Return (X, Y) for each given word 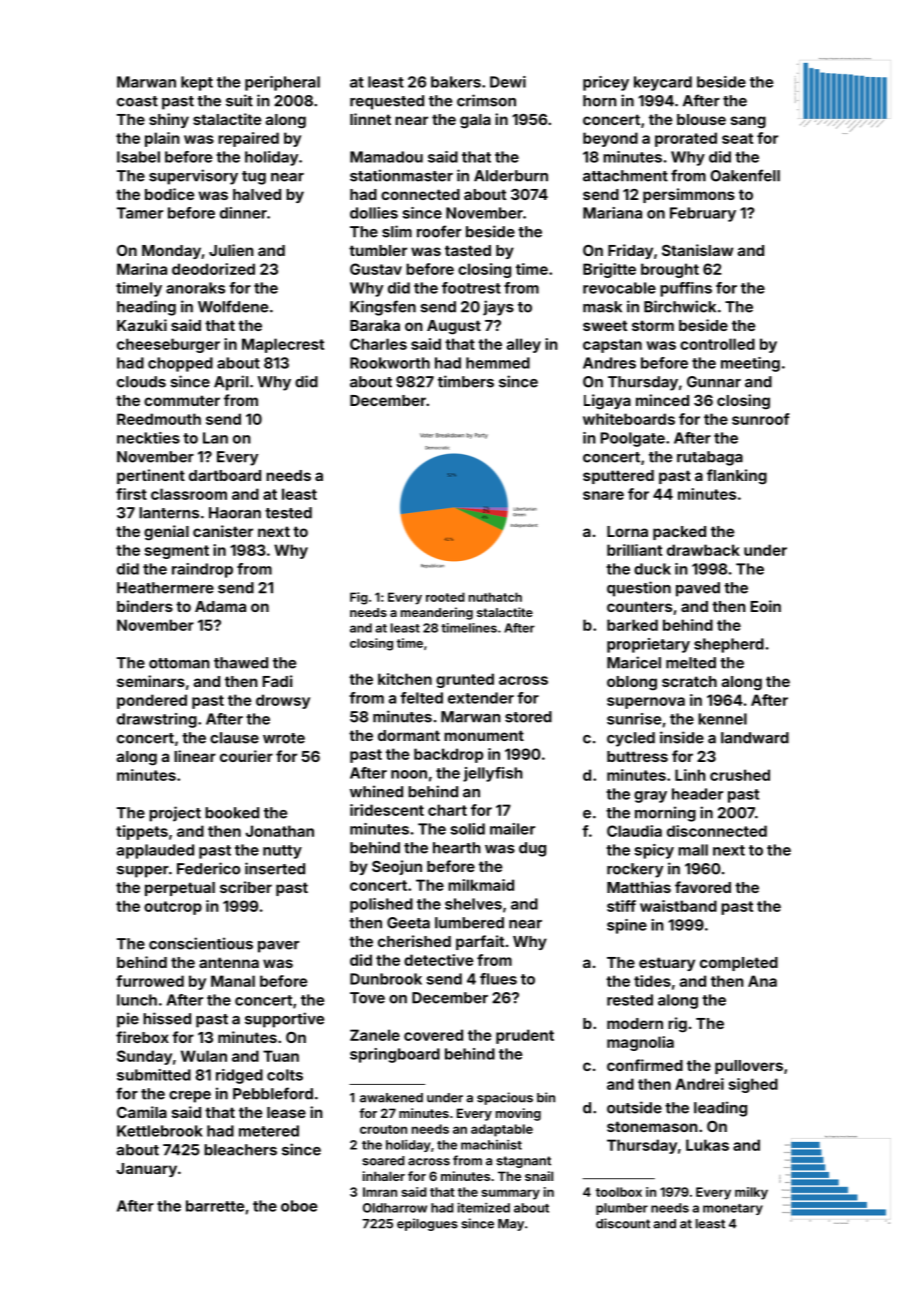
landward (755, 738)
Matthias (639, 887)
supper (143, 872)
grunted (465, 680)
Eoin (765, 606)
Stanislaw (697, 250)
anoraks (195, 288)
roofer (439, 231)
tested (288, 513)
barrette (215, 1206)
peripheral (282, 83)
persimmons (689, 195)
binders (145, 606)
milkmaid (481, 885)
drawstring (157, 720)
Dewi (508, 82)
